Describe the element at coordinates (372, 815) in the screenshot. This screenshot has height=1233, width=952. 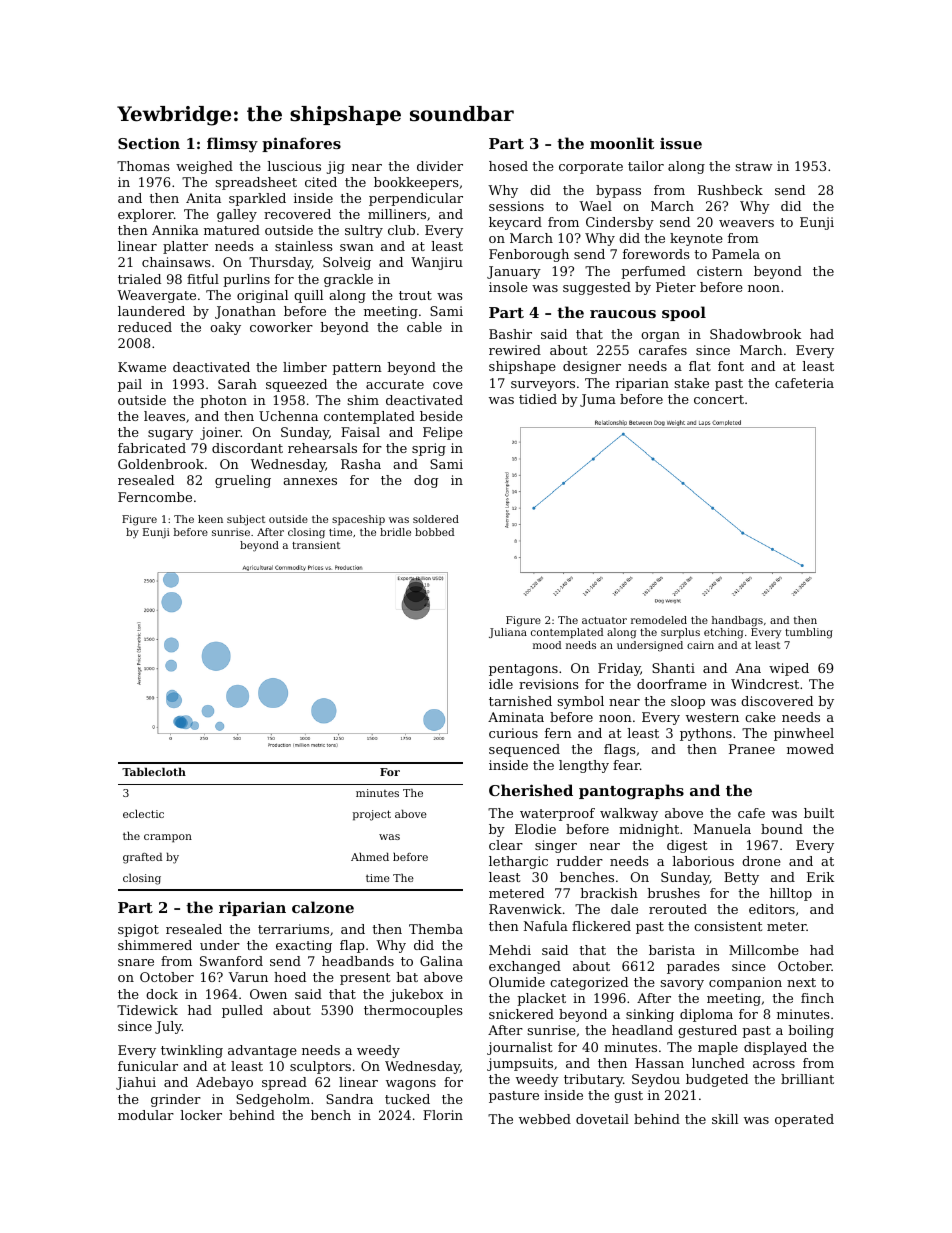
I see `project` at that location.
